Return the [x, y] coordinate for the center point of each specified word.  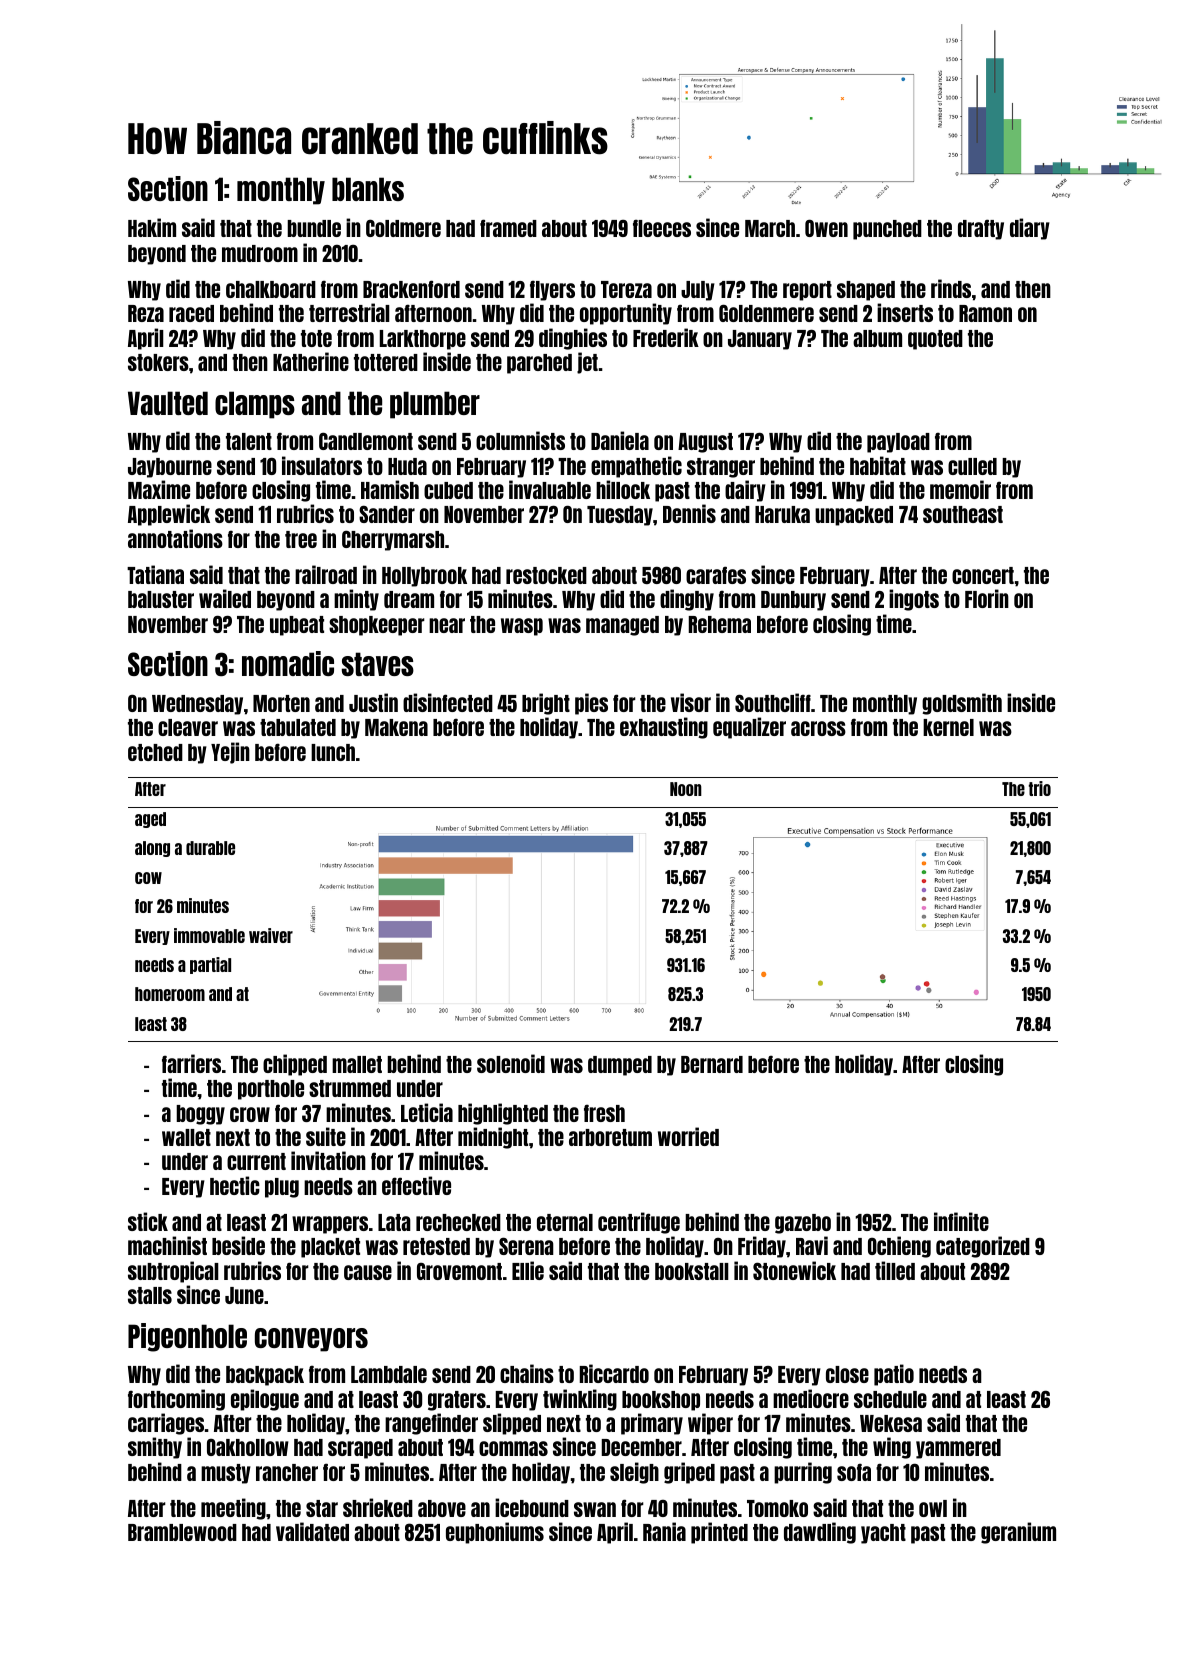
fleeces [662, 228]
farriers [191, 1063]
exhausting [664, 728]
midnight [493, 1138]
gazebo [803, 1224]
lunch [333, 752]
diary [1030, 229]
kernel [948, 727]
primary [652, 1424]
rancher [287, 1472]
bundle [314, 228]
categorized [983, 1247]
